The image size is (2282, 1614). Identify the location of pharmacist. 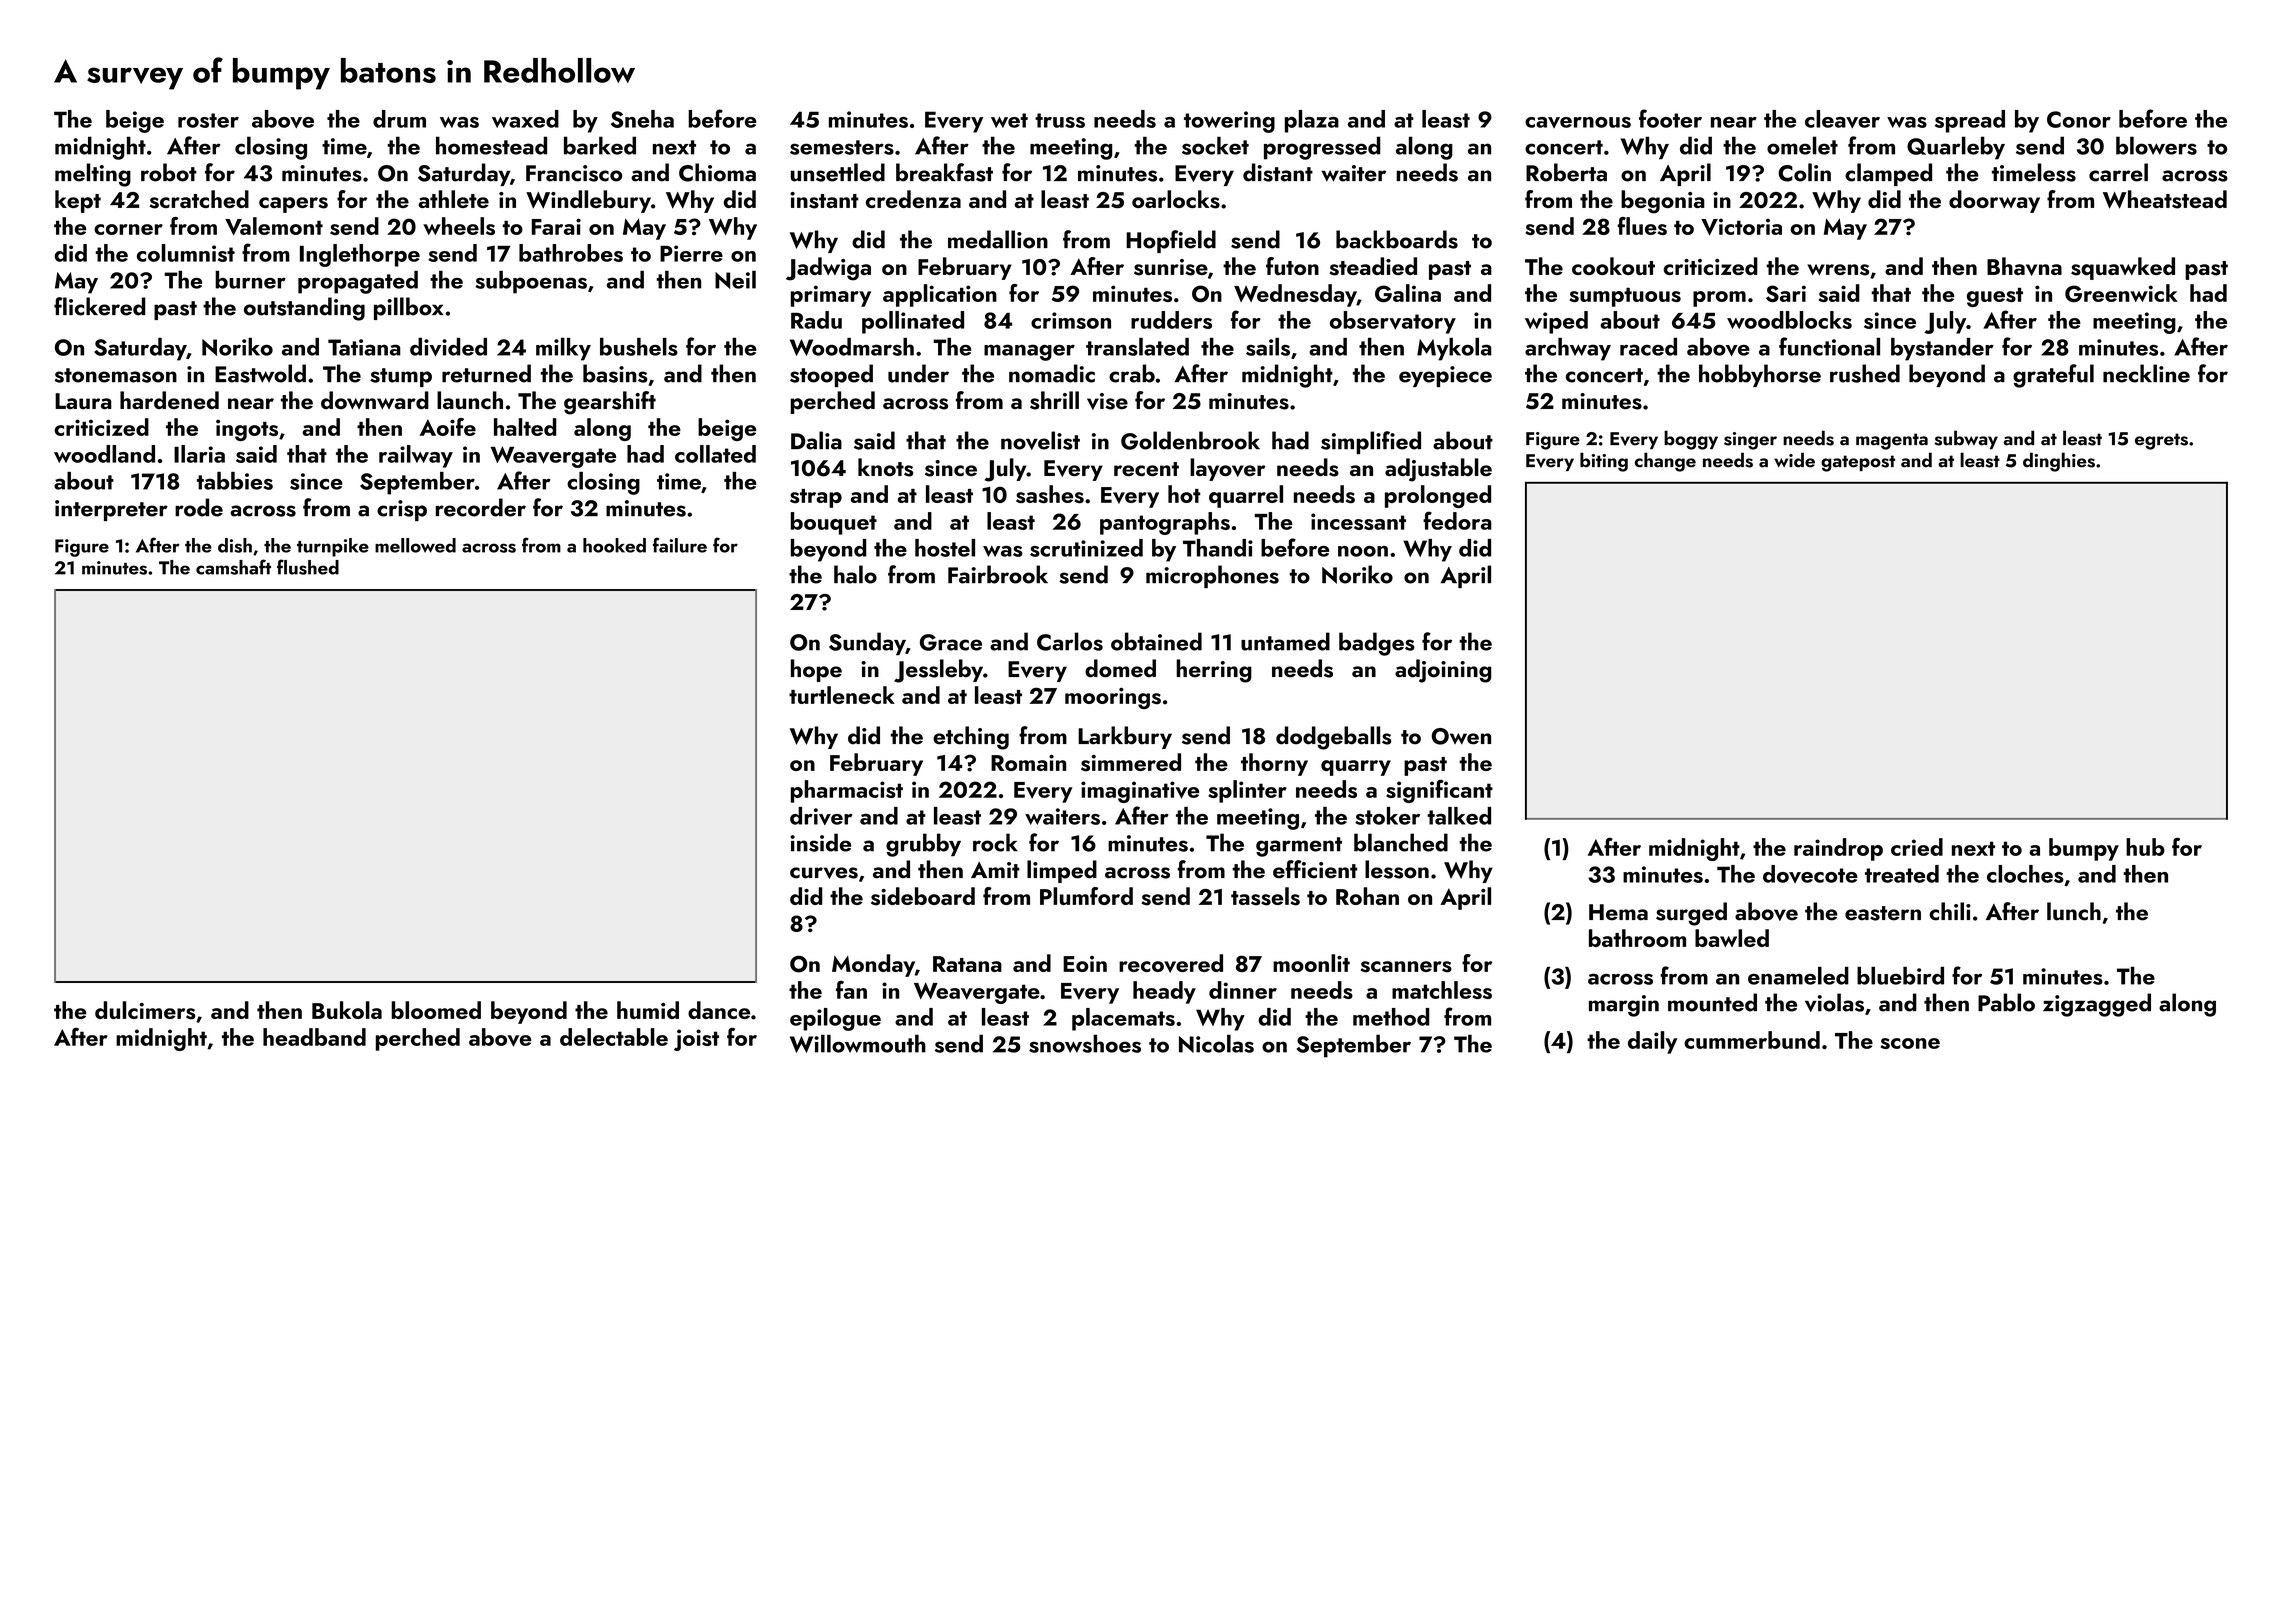
(847, 791).
